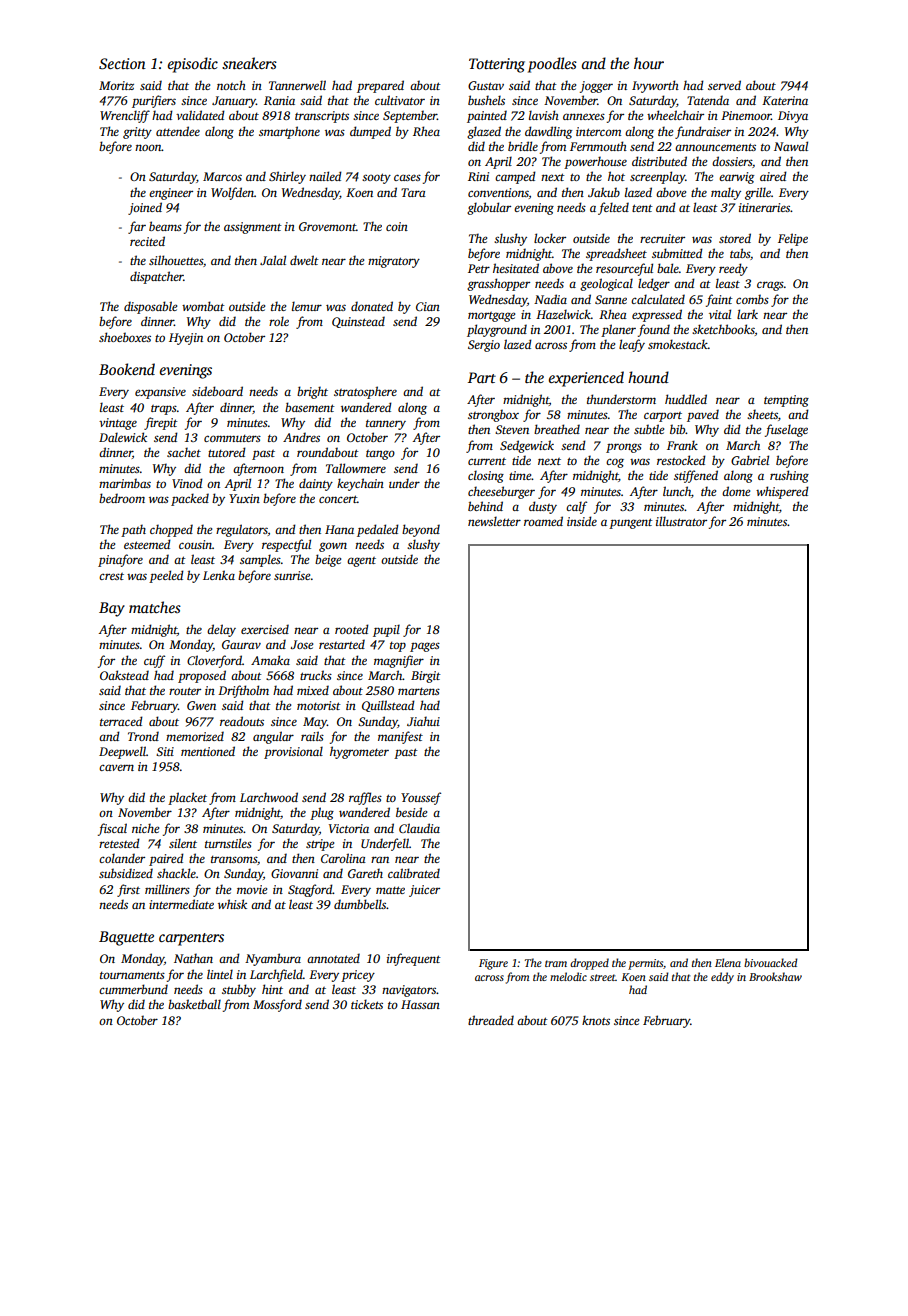 This page has height=1316, width=908. What do you see at coordinates (380, 86) in the page?
I see `prepared` at bounding box center [380, 86].
